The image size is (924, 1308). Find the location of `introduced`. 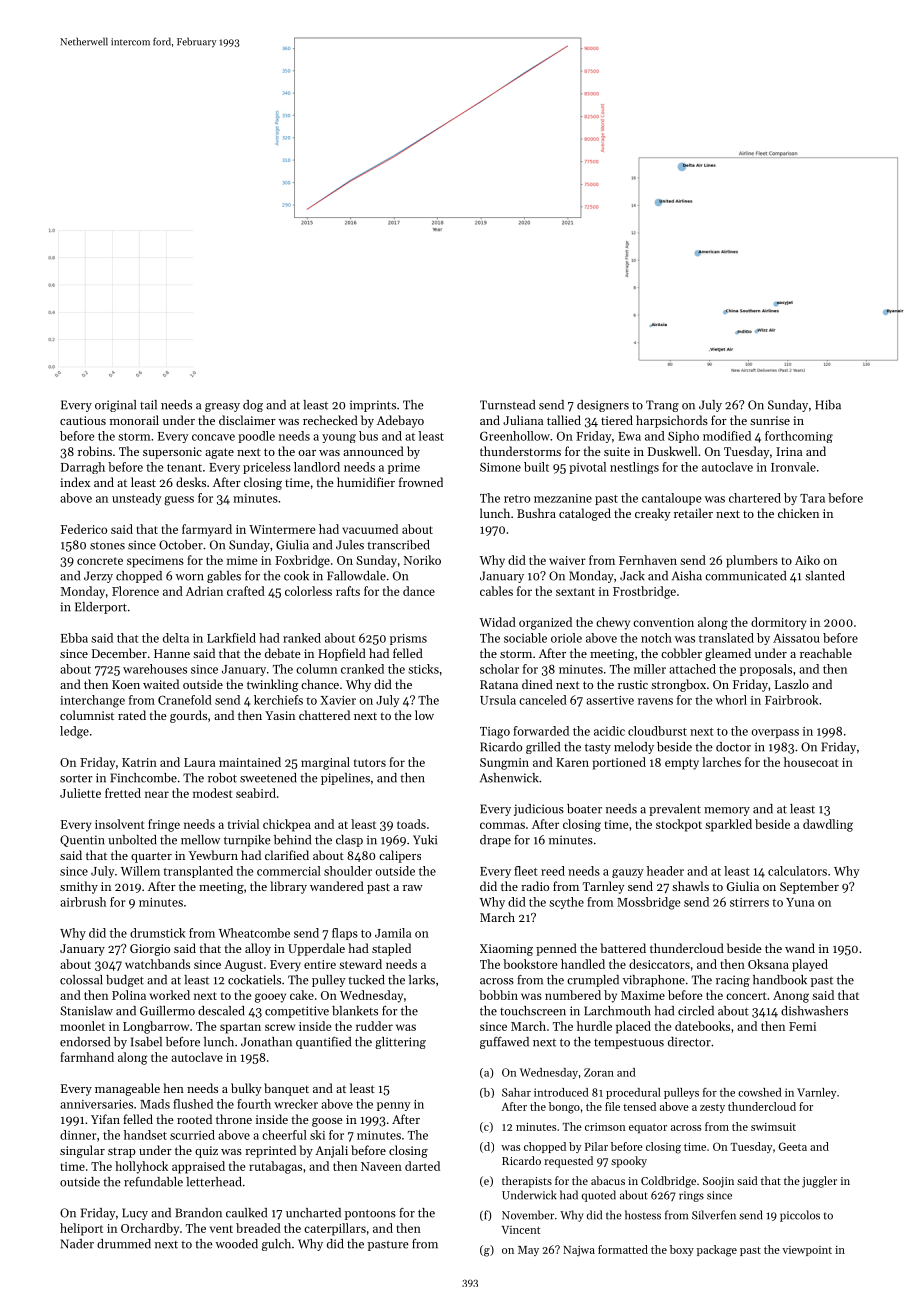

introduced is located at coordinates (561, 1092).
